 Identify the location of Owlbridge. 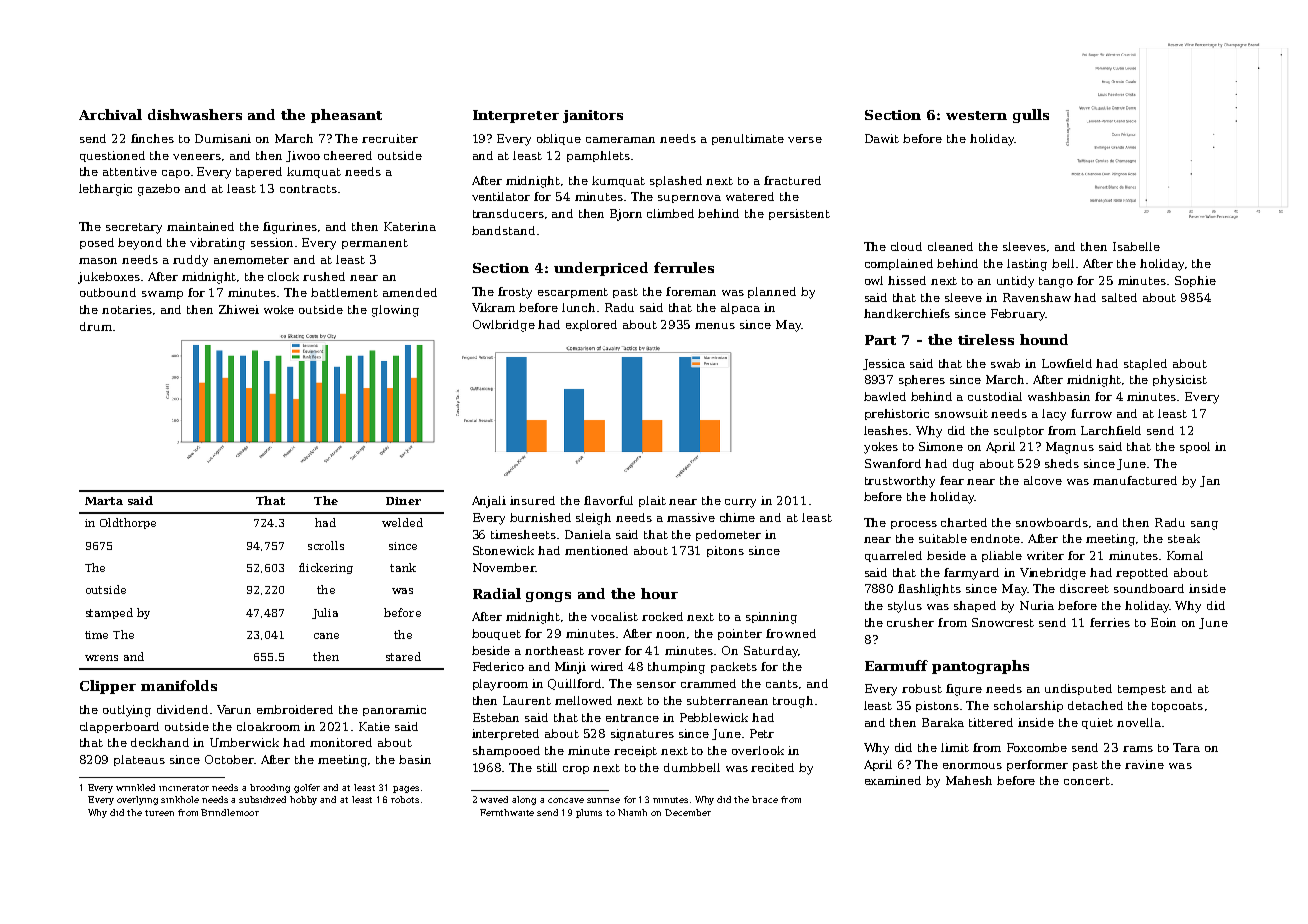
(504, 326).
